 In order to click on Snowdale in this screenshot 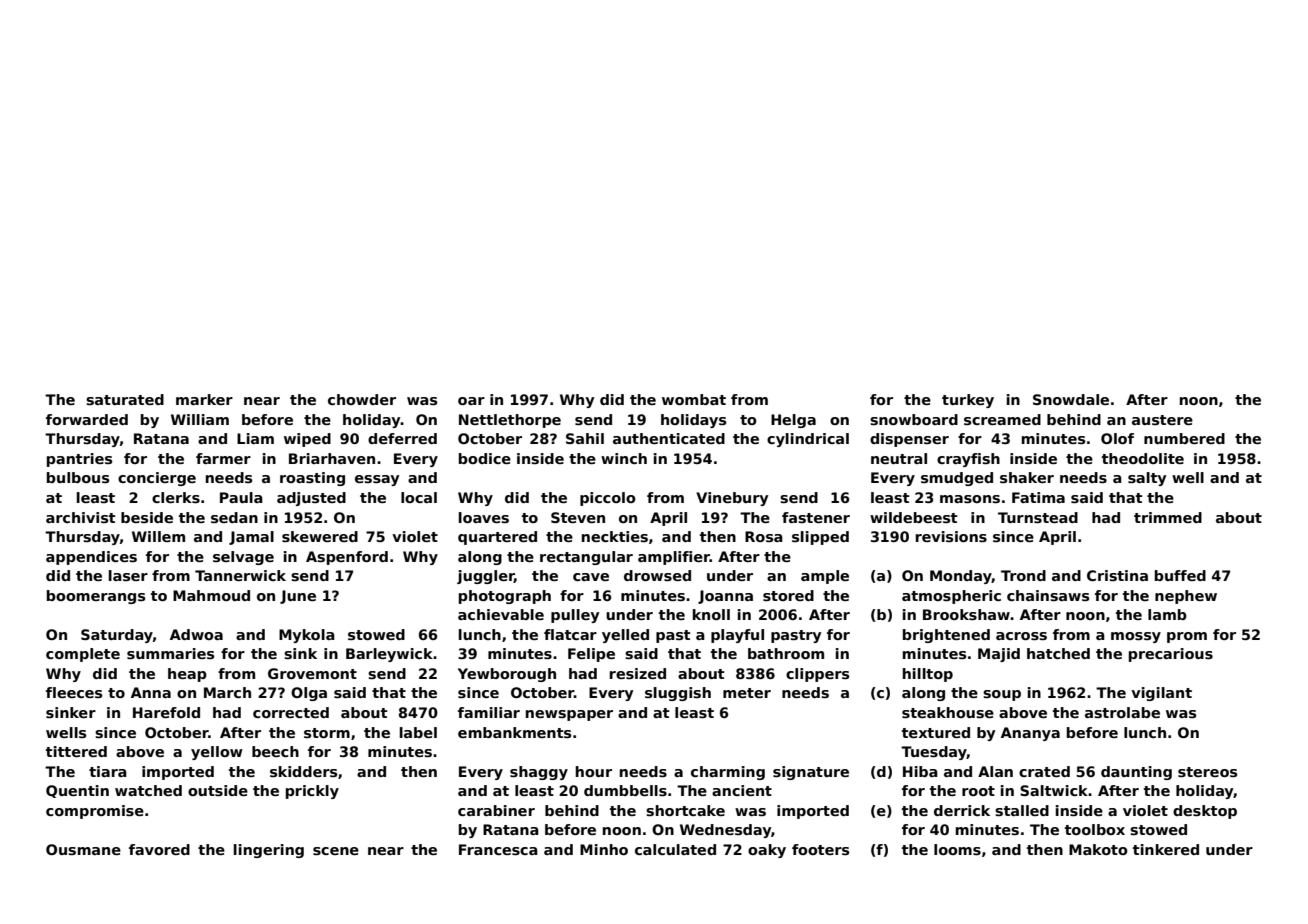, I will do `click(1071, 399)`.
